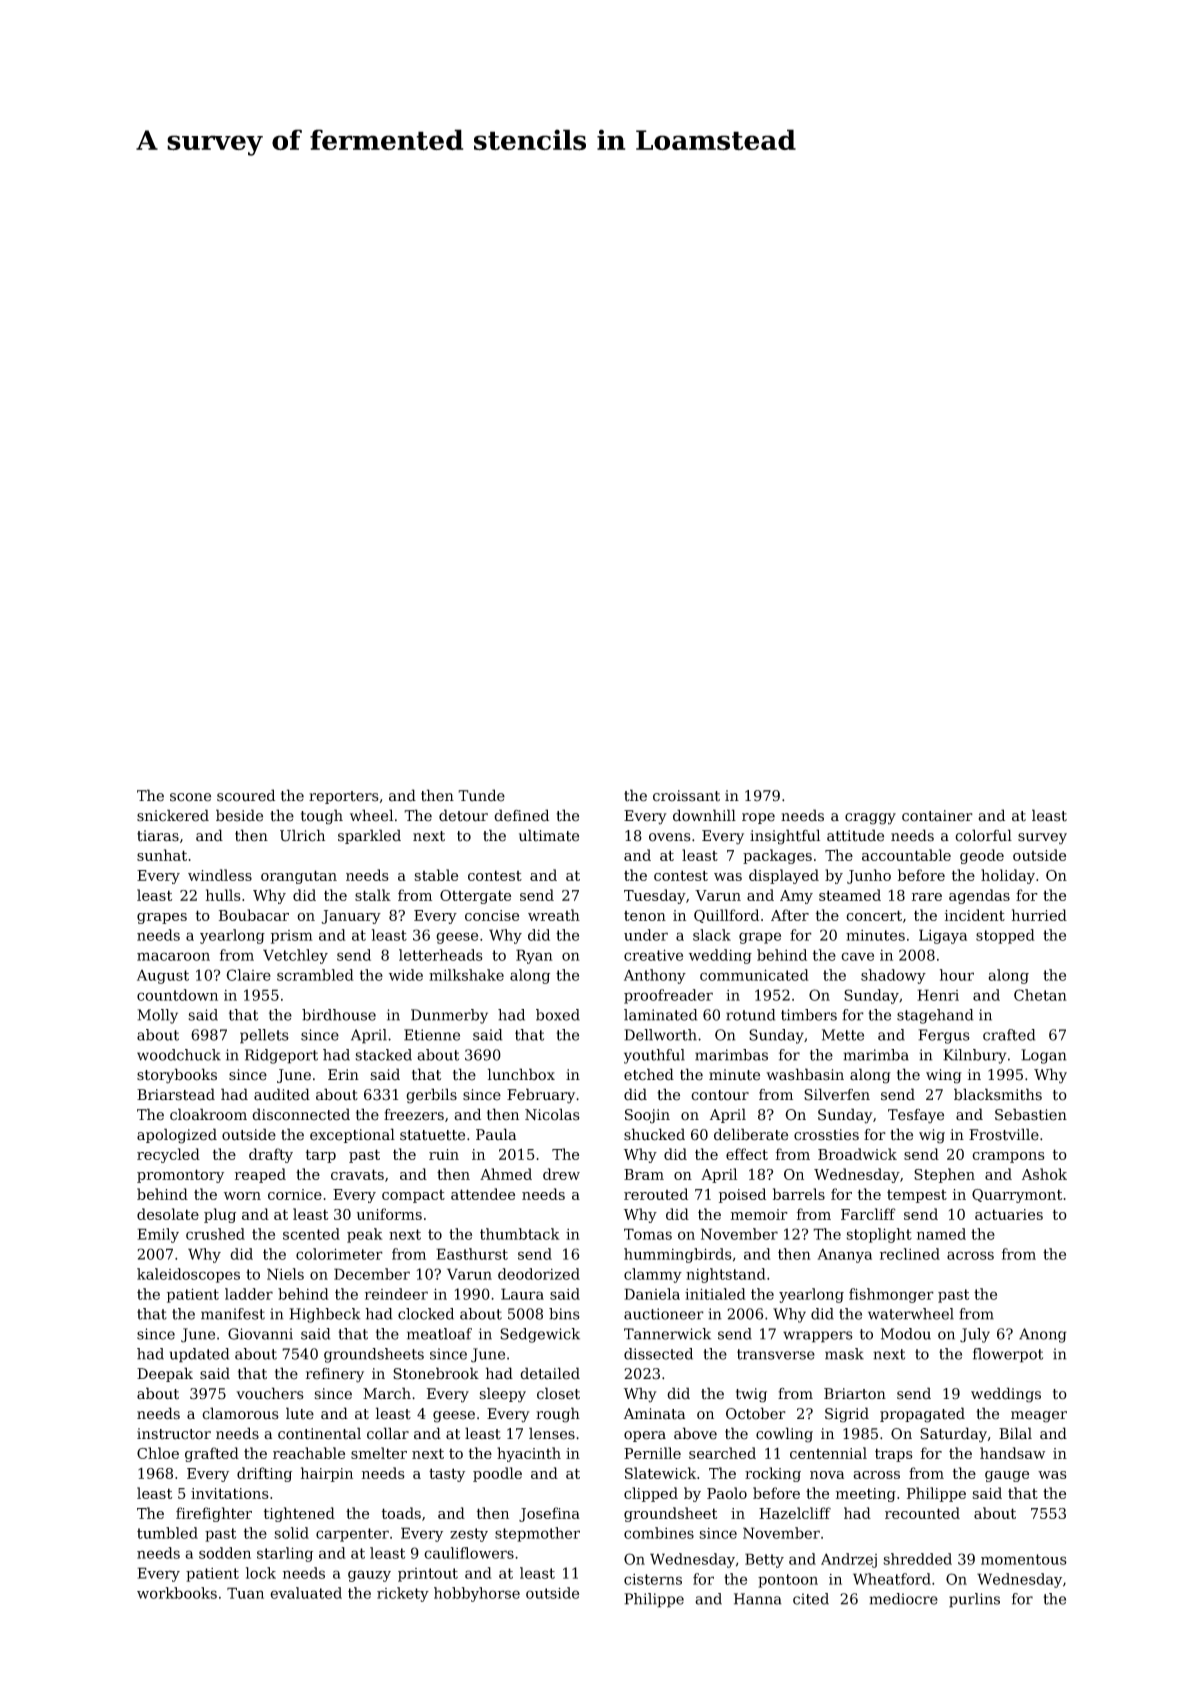 The height and width of the document is (1702, 1204). Describe the element at coordinates (300, 1413) in the document. I see `lute` at that location.
